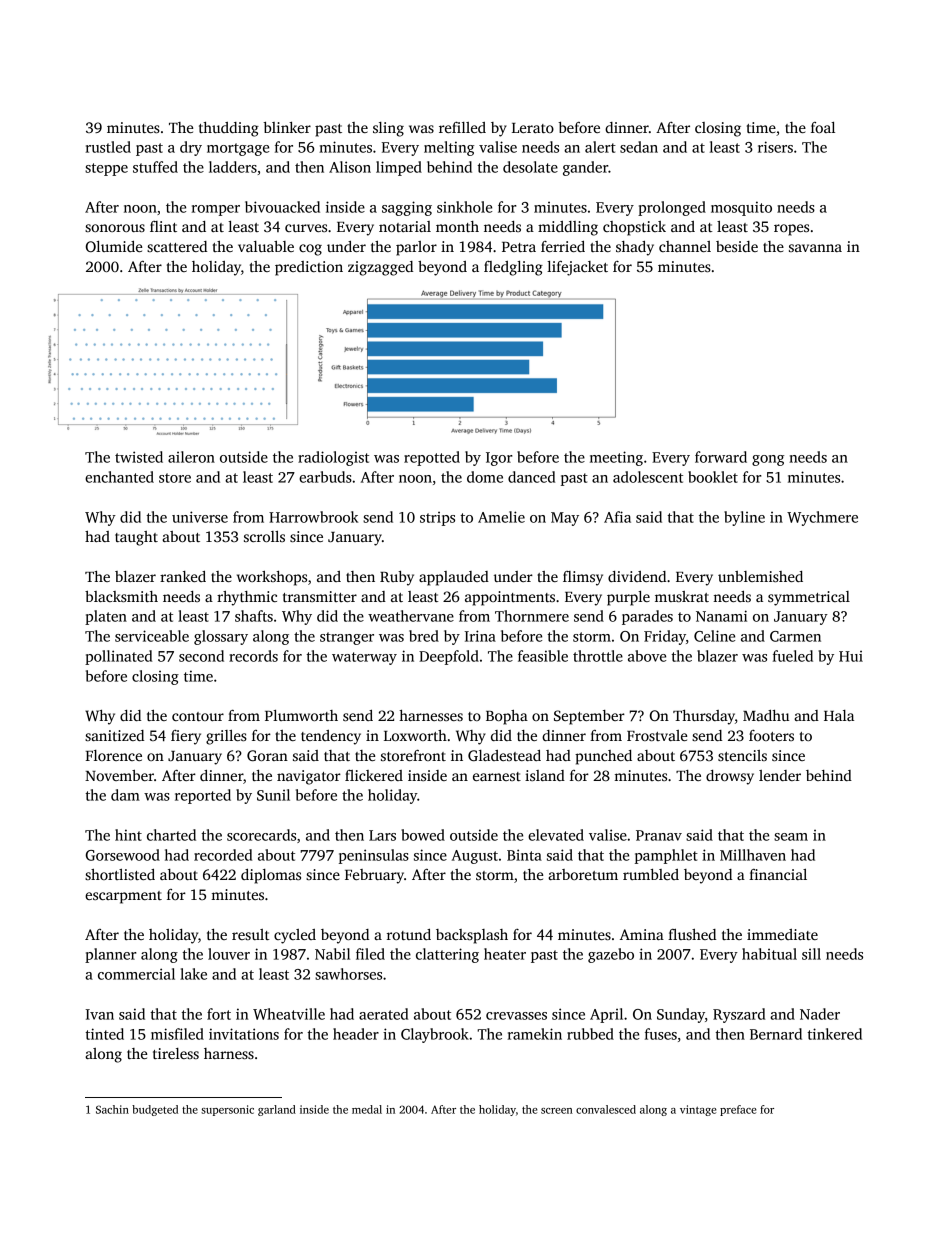  Describe the element at coordinates (382, 835) in the screenshot. I see `Lars` at that location.
